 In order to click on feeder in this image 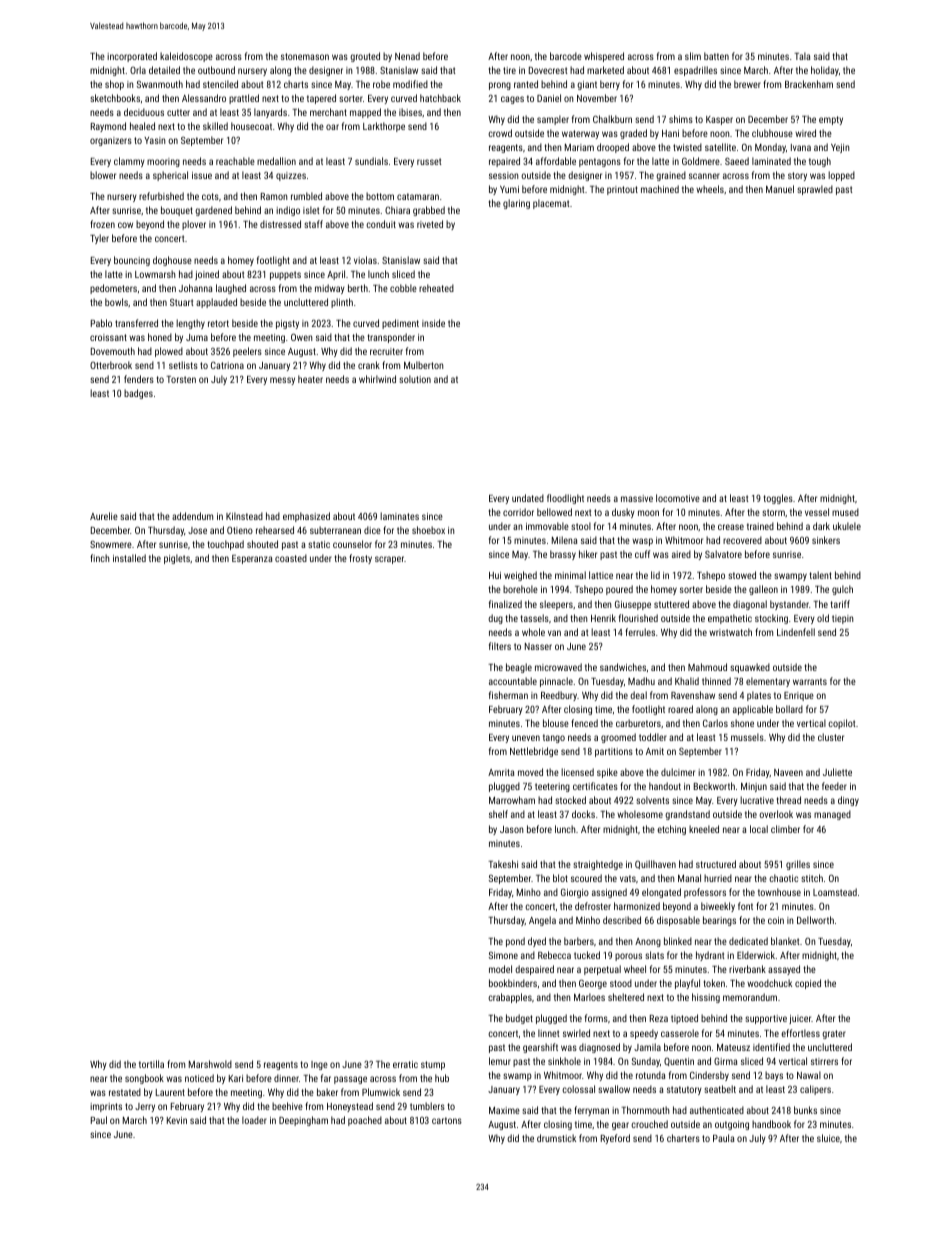, I will do `click(834, 786)`.
